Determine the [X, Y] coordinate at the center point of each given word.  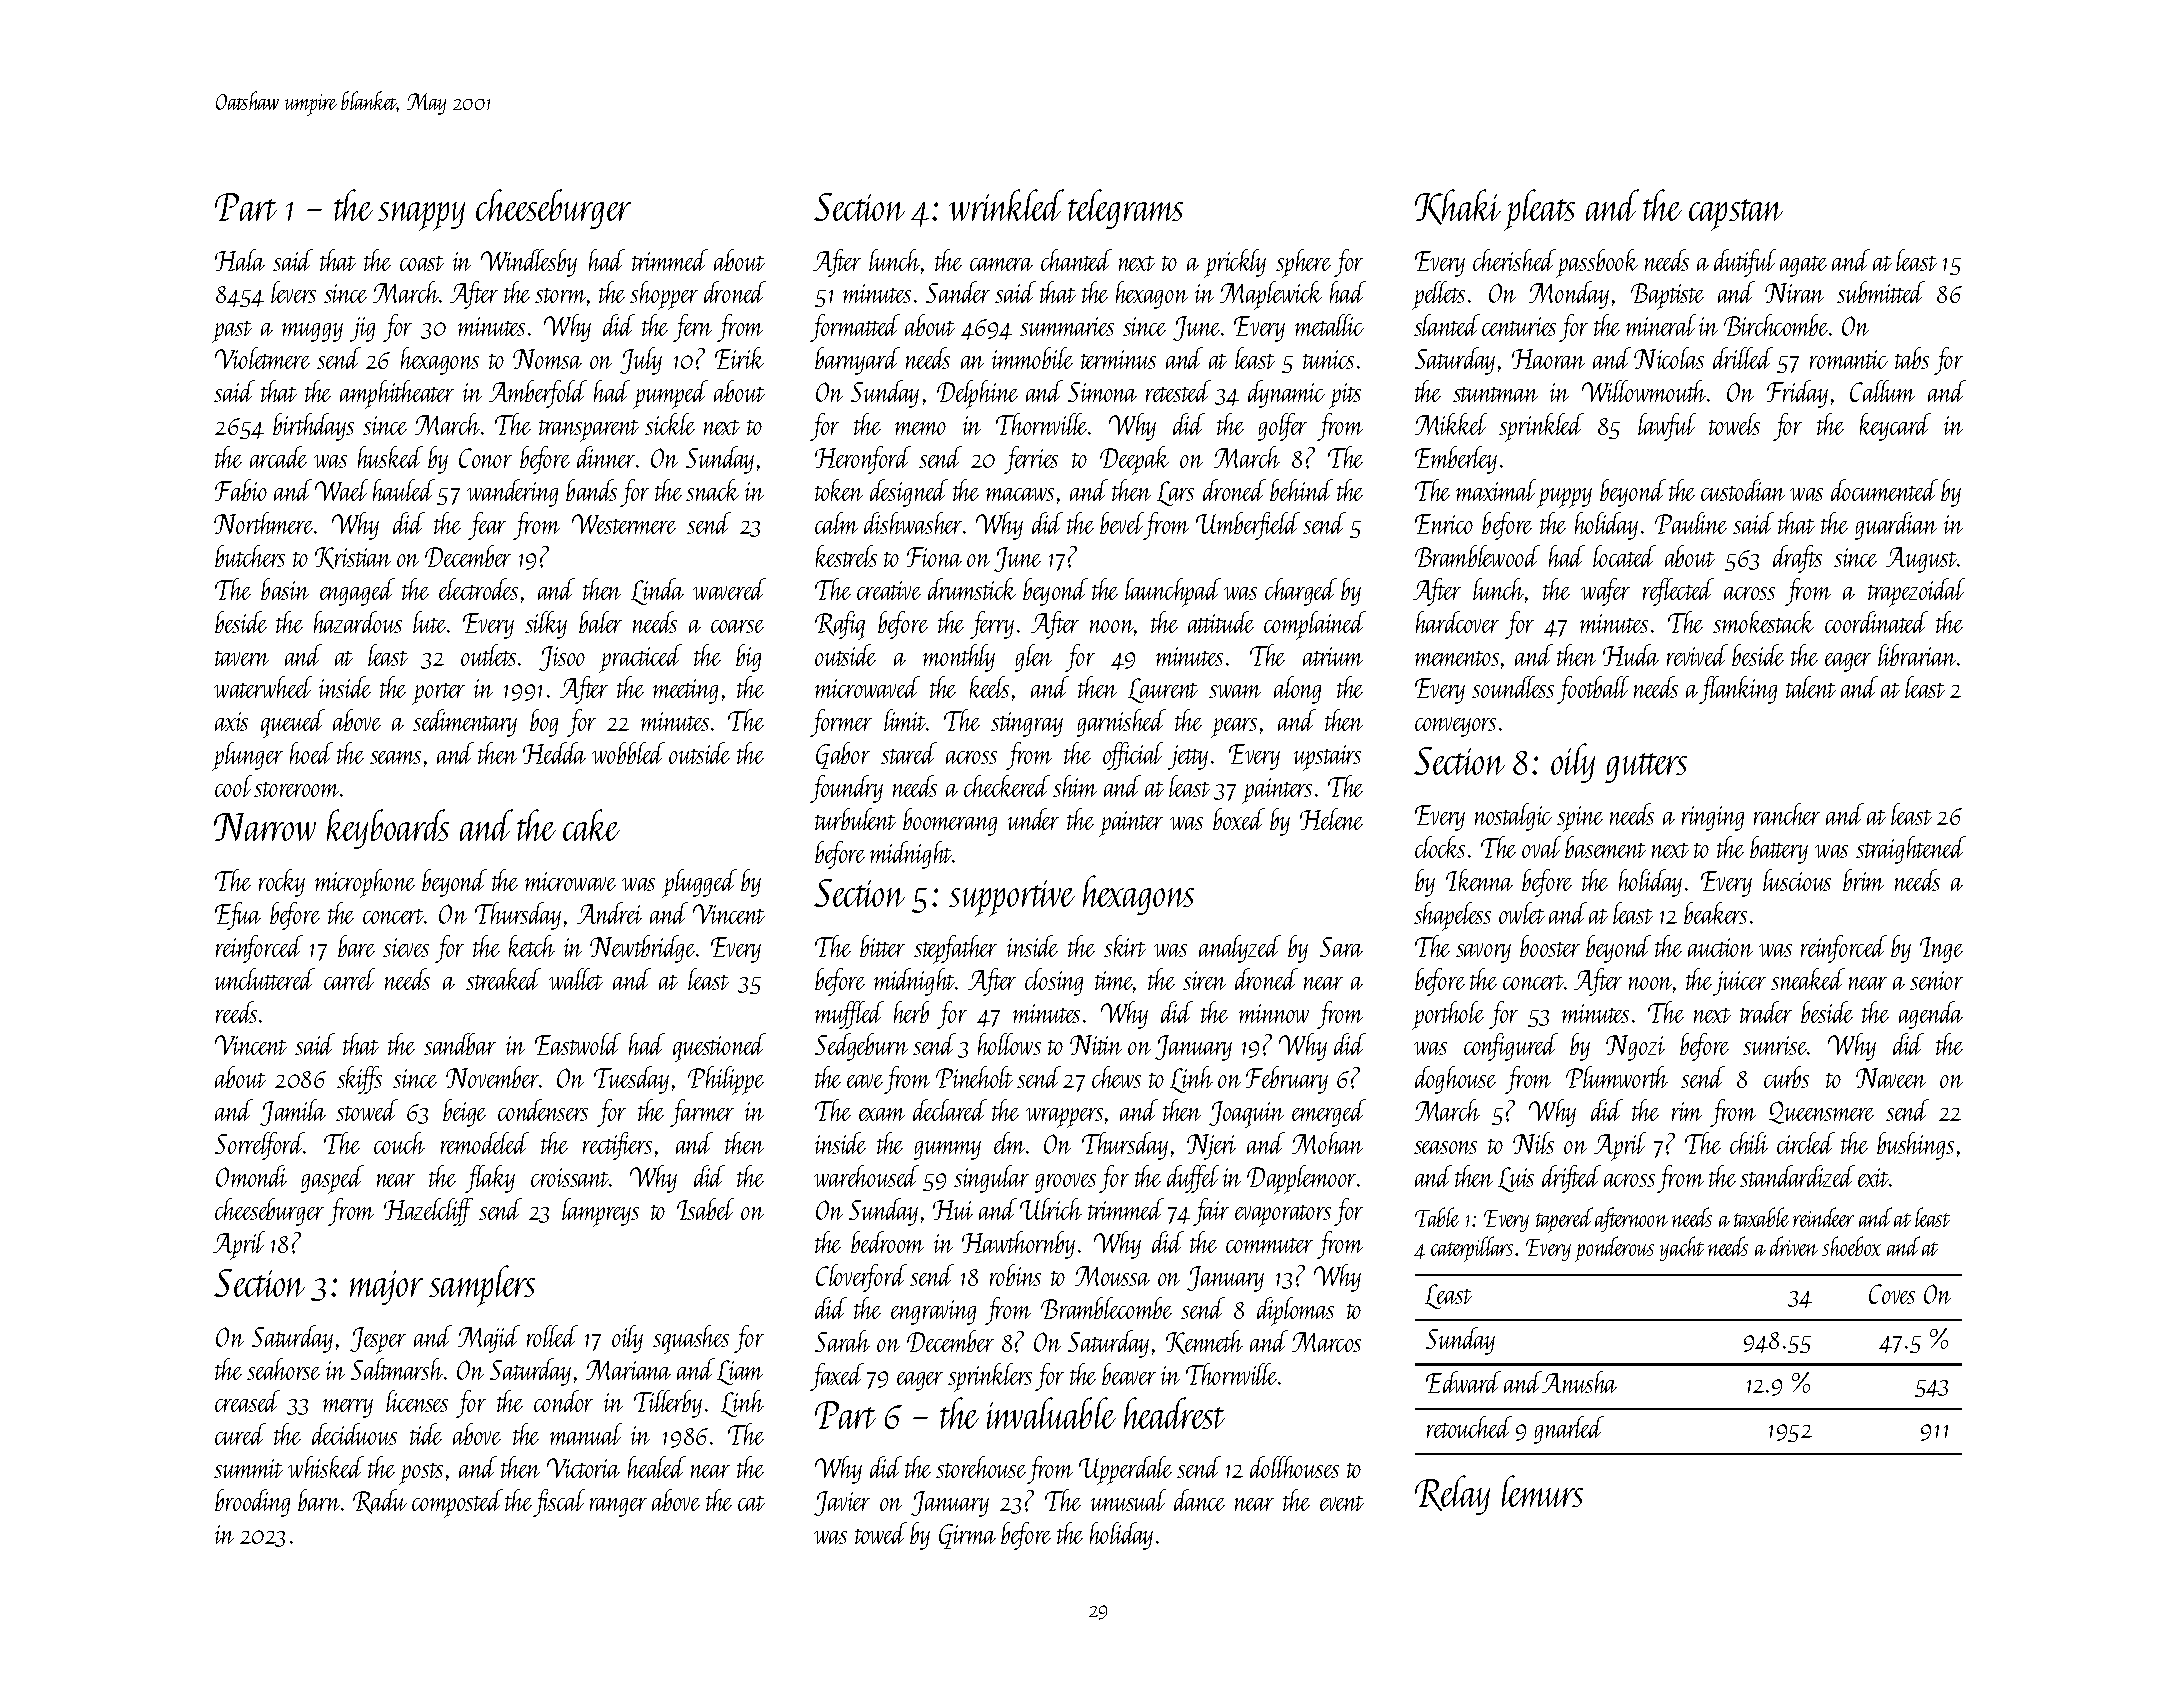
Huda [1631, 655]
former [841, 723]
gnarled [1569, 1430]
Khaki [1458, 207]
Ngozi [1635, 1048]
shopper [664, 295]
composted [457, 1503]
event [1342, 1503]
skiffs [359, 1080]
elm [1009, 1143]
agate [1803, 266]
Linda [657, 591]
